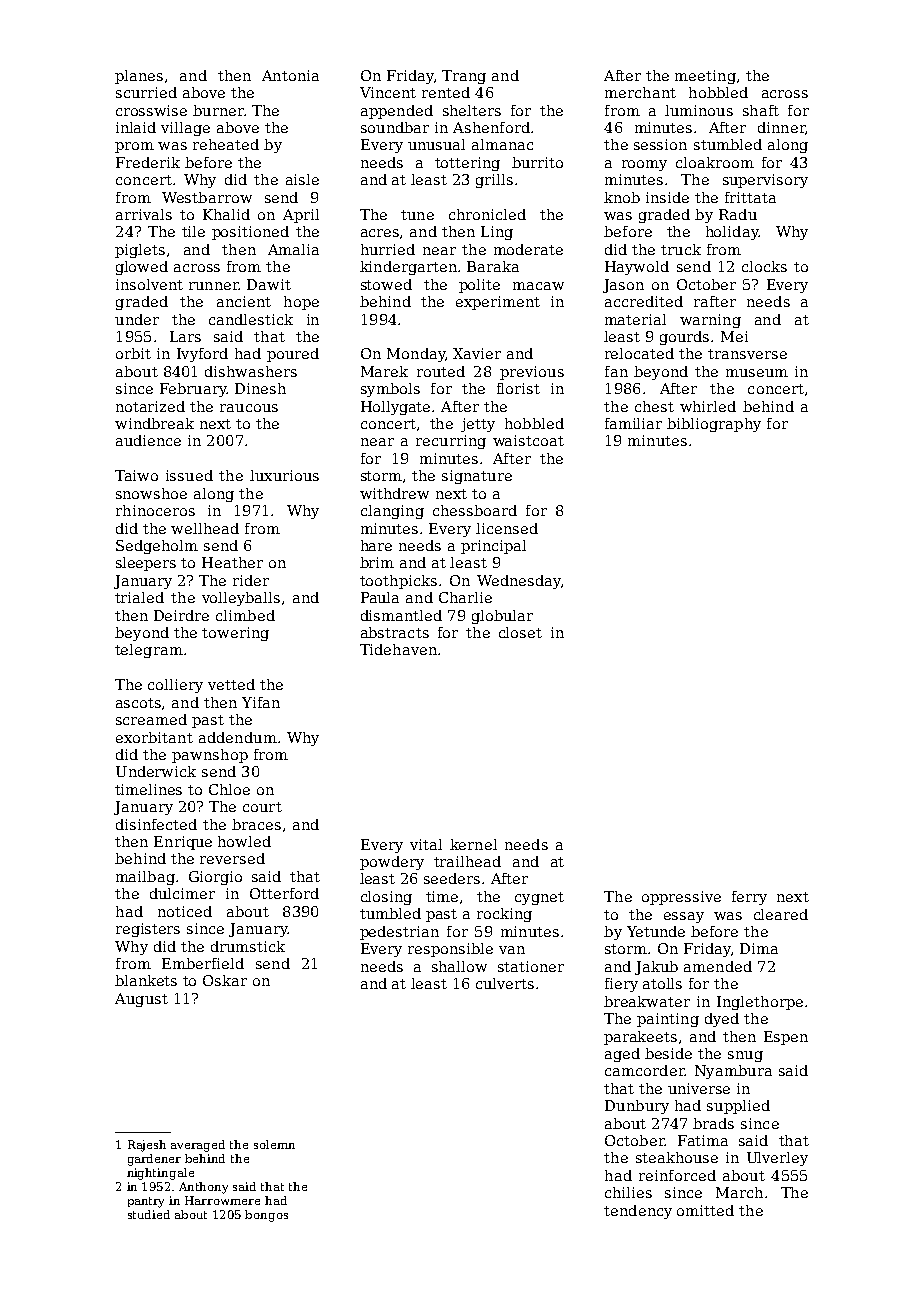 Image resolution: width=924 pixels, height=1308 pixels. What do you see at coordinates (261, 702) in the image?
I see `Yifan` at bounding box center [261, 702].
